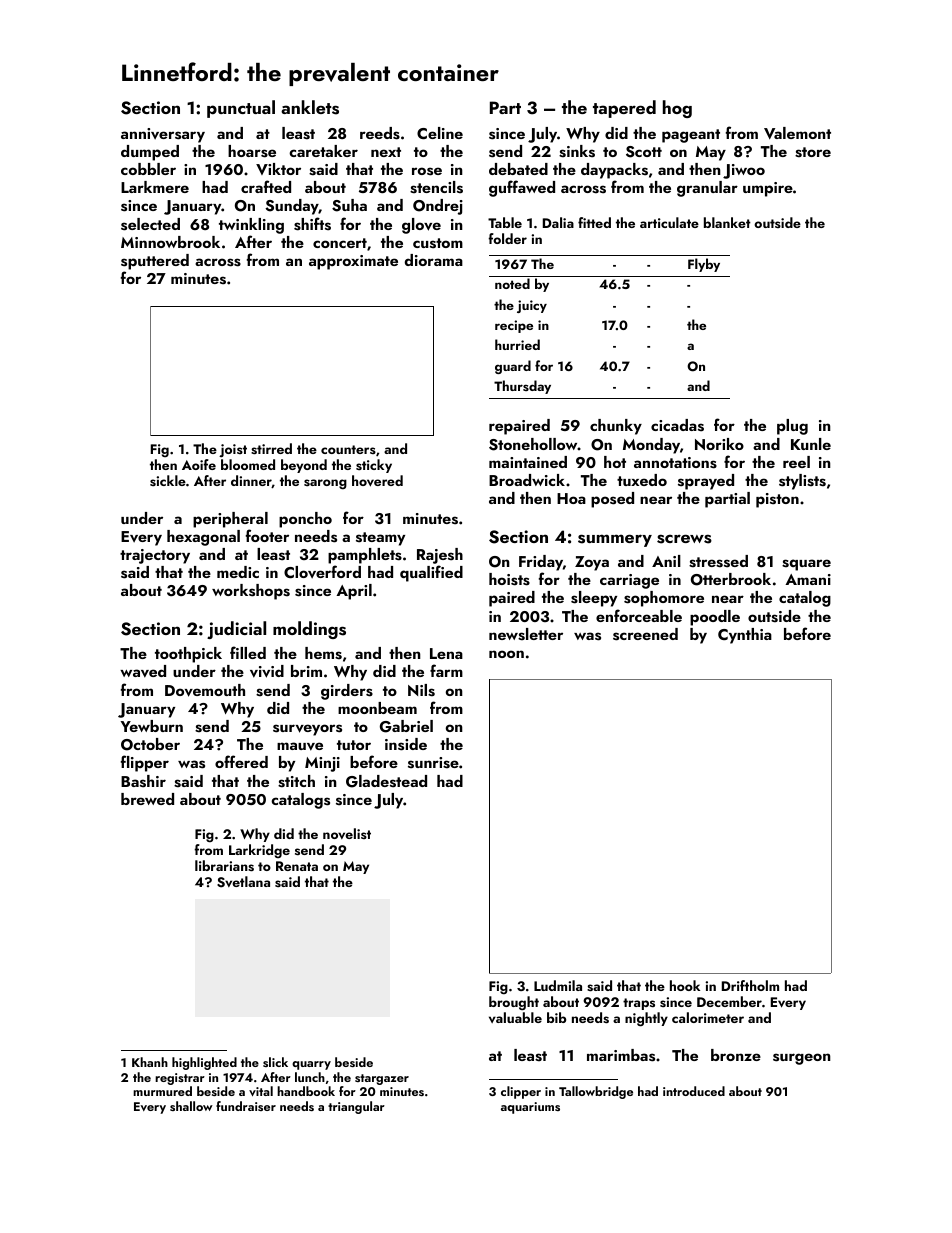 This screenshot has width=952, height=1233. I want to click on Nils, so click(421, 690).
